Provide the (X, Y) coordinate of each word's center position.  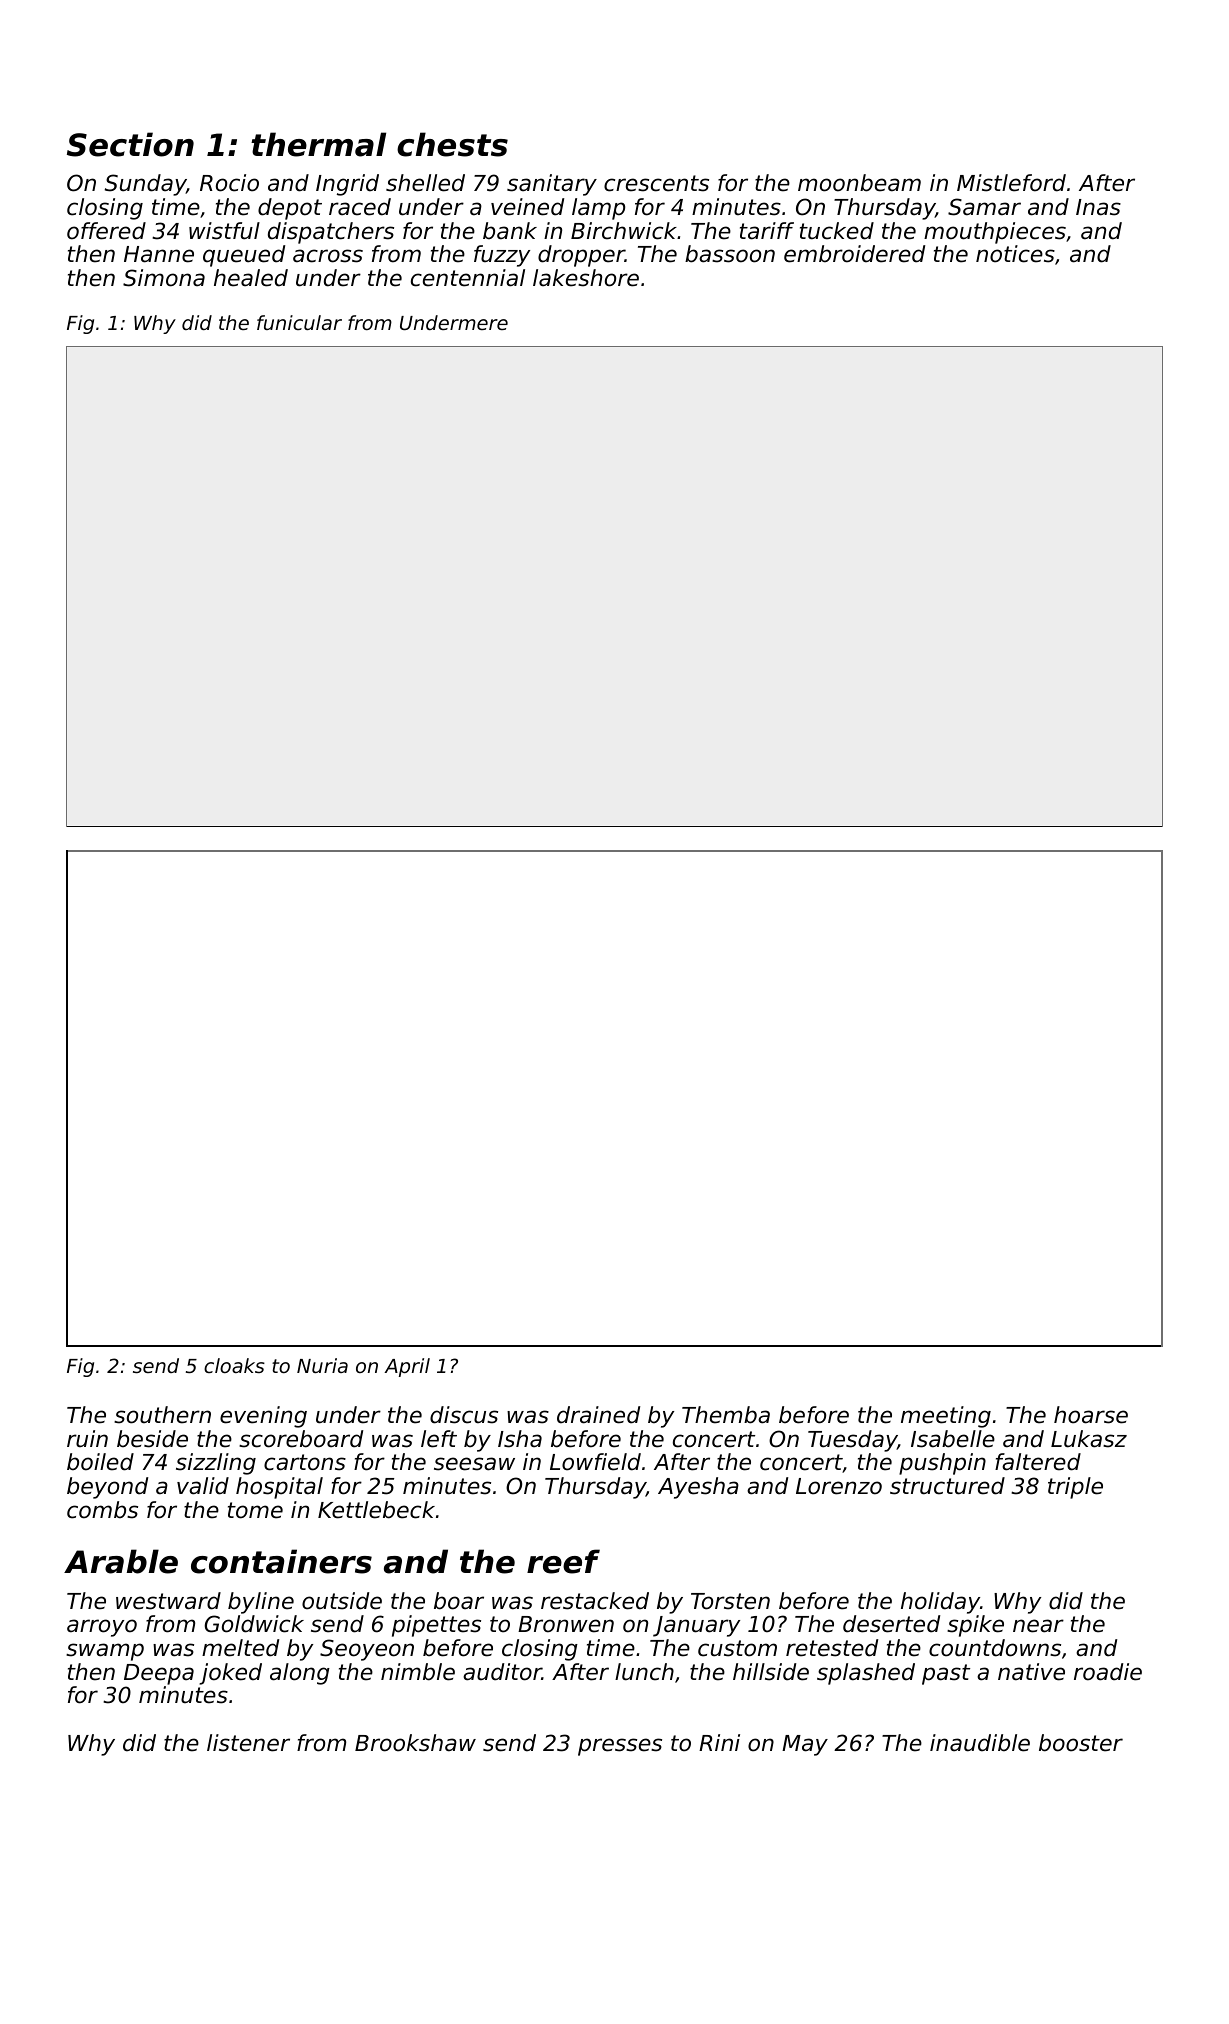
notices (1015, 254)
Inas (1098, 207)
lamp (598, 209)
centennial (468, 278)
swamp (105, 1652)
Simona (164, 278)
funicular (299, 322)
